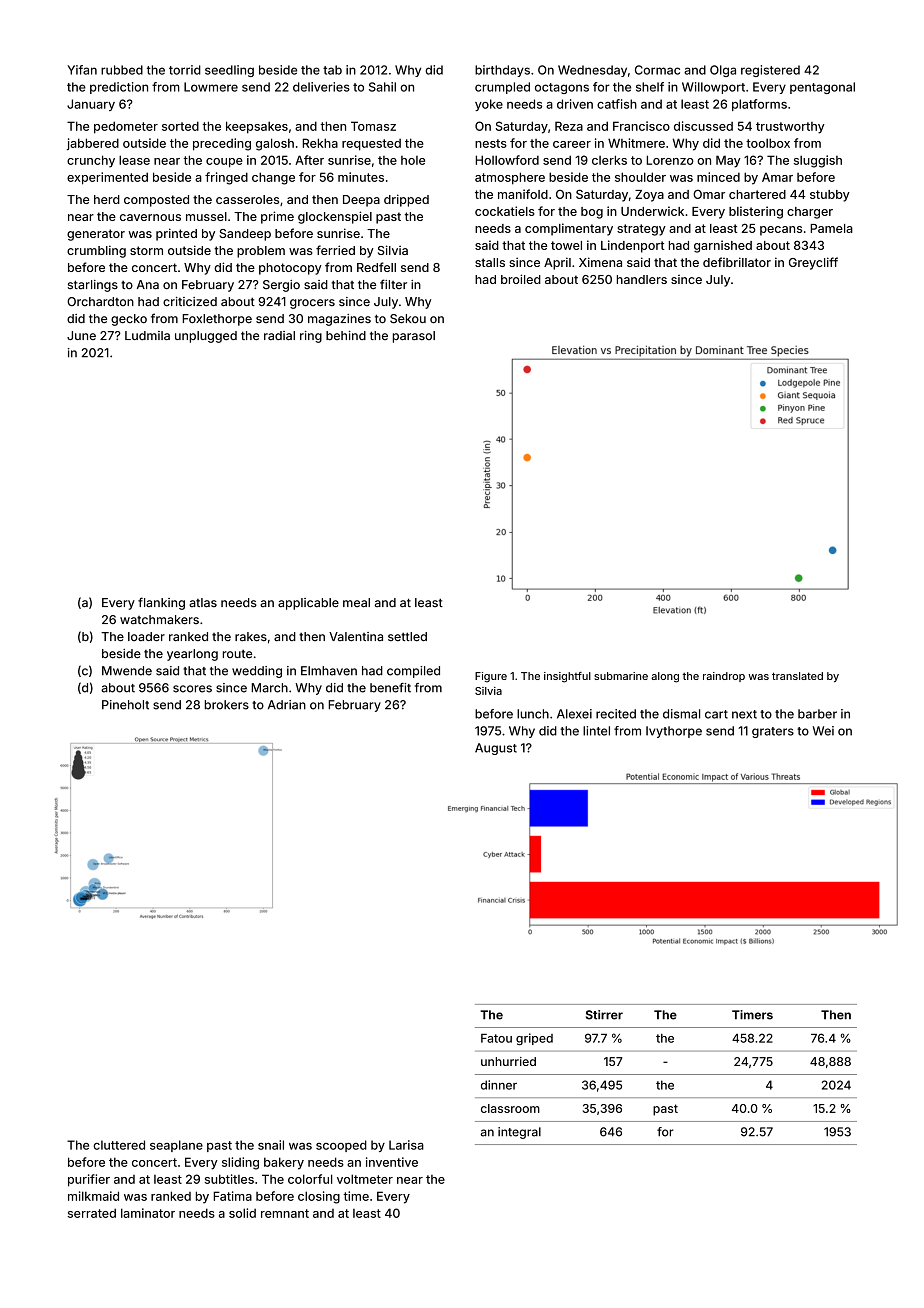 The image size is (924, 1308). What do you see at coordinates (534, 1039) in the image?
I see `griped` at bounding box center [534, 1039].
